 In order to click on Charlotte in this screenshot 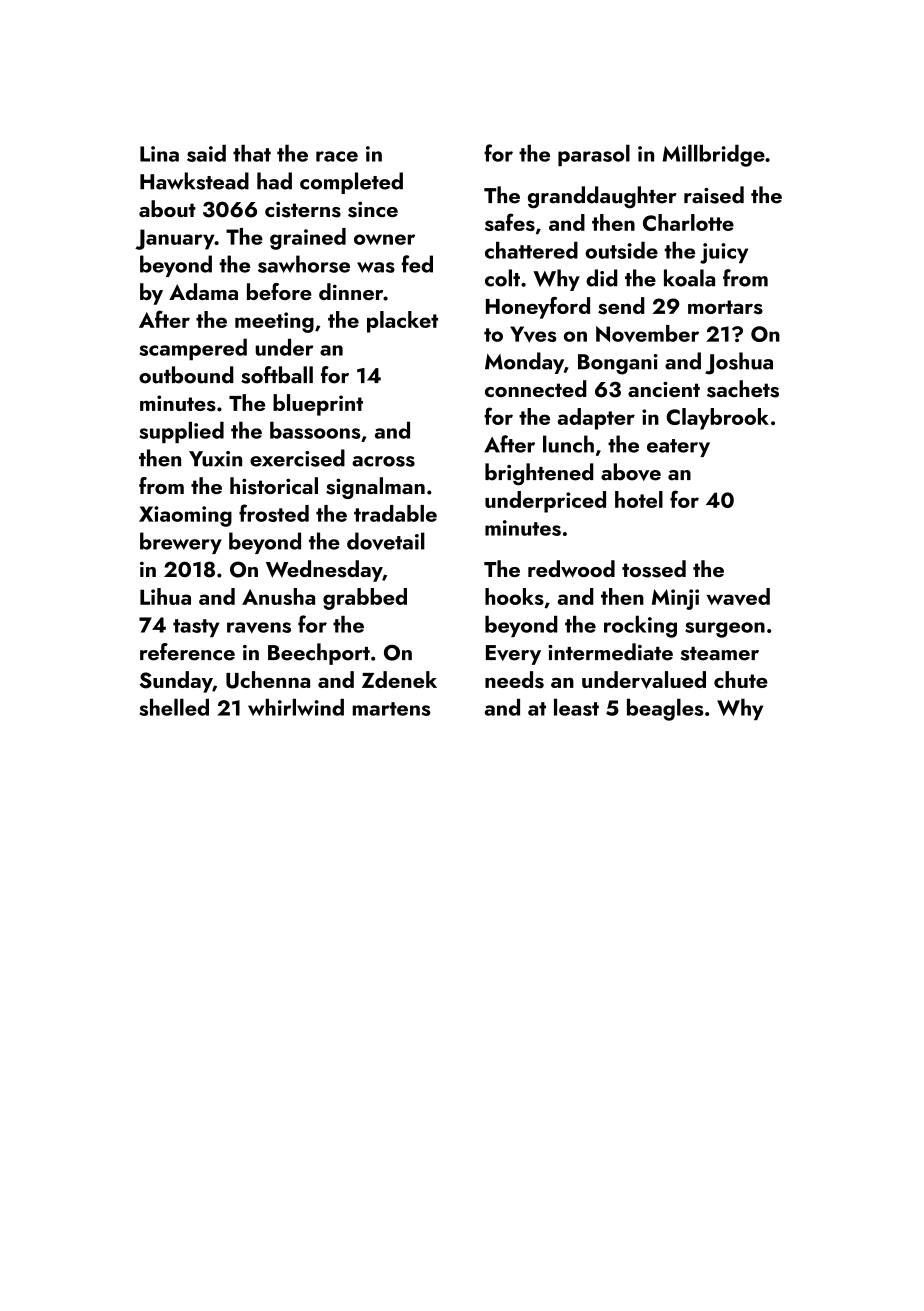, I will do `click(688, 222)`.
